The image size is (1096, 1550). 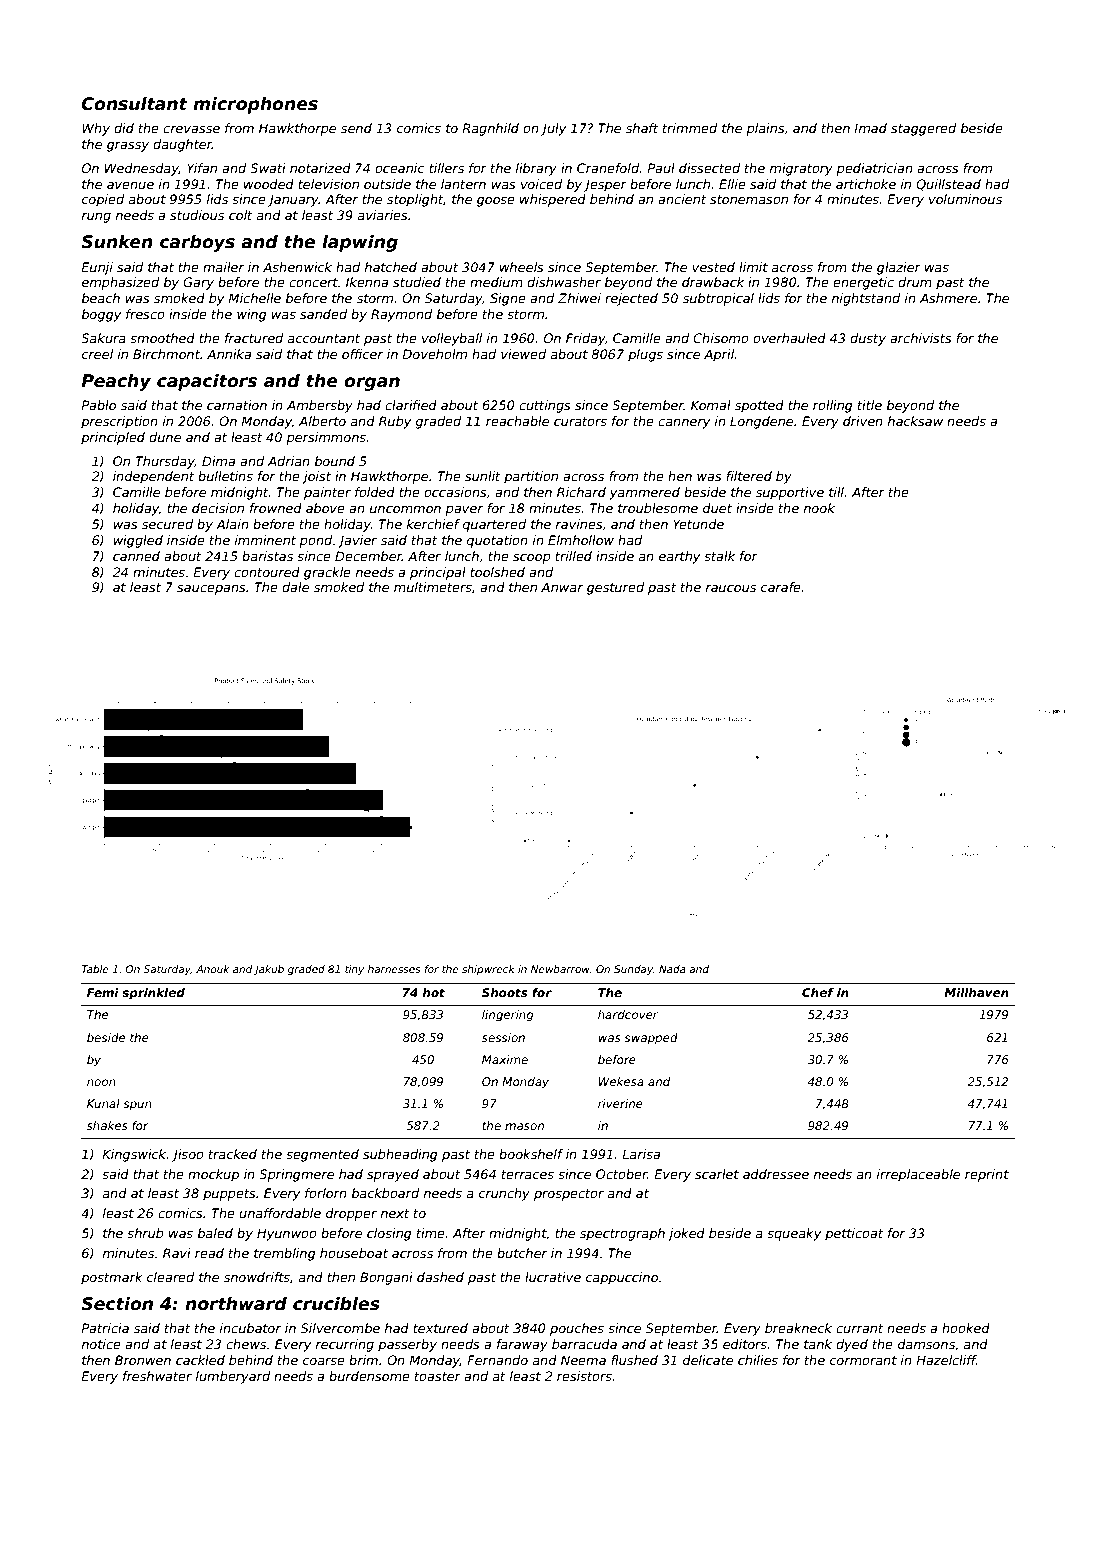 I want to click on crunchy, so click(x=504, y=1194).
